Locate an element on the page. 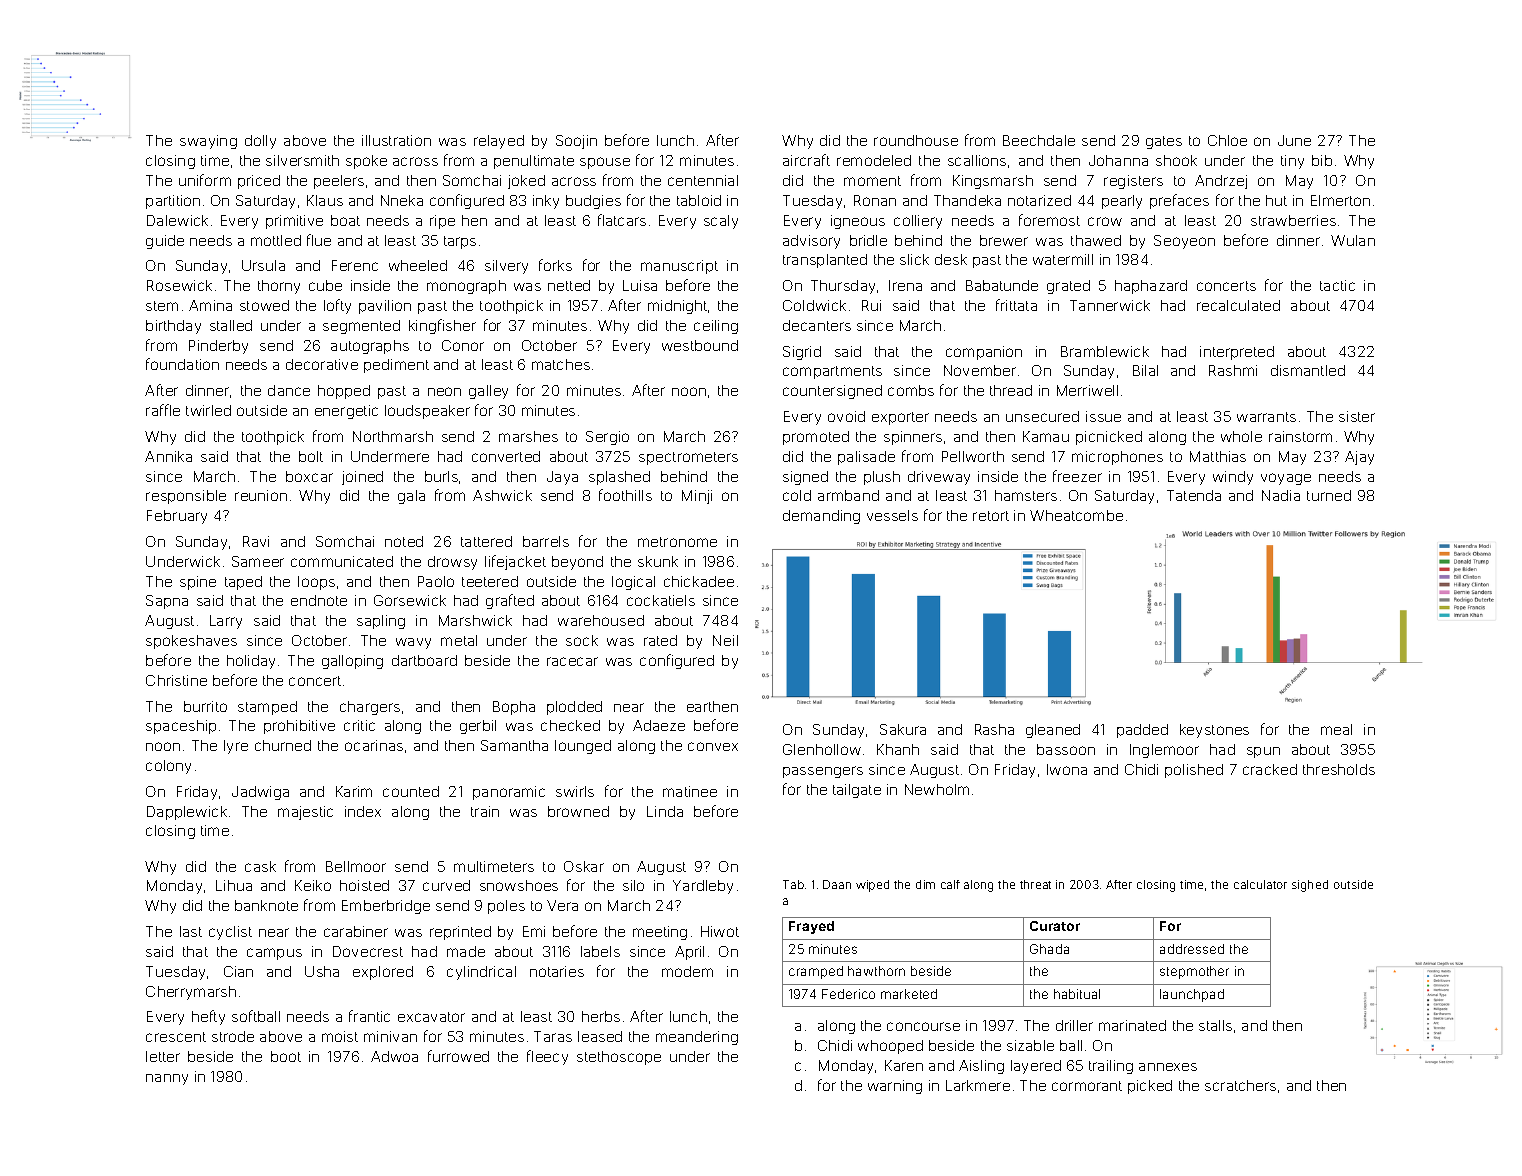 The height and width of the document is (1176, 1522). Cian is located at coordinates (238, 971).
